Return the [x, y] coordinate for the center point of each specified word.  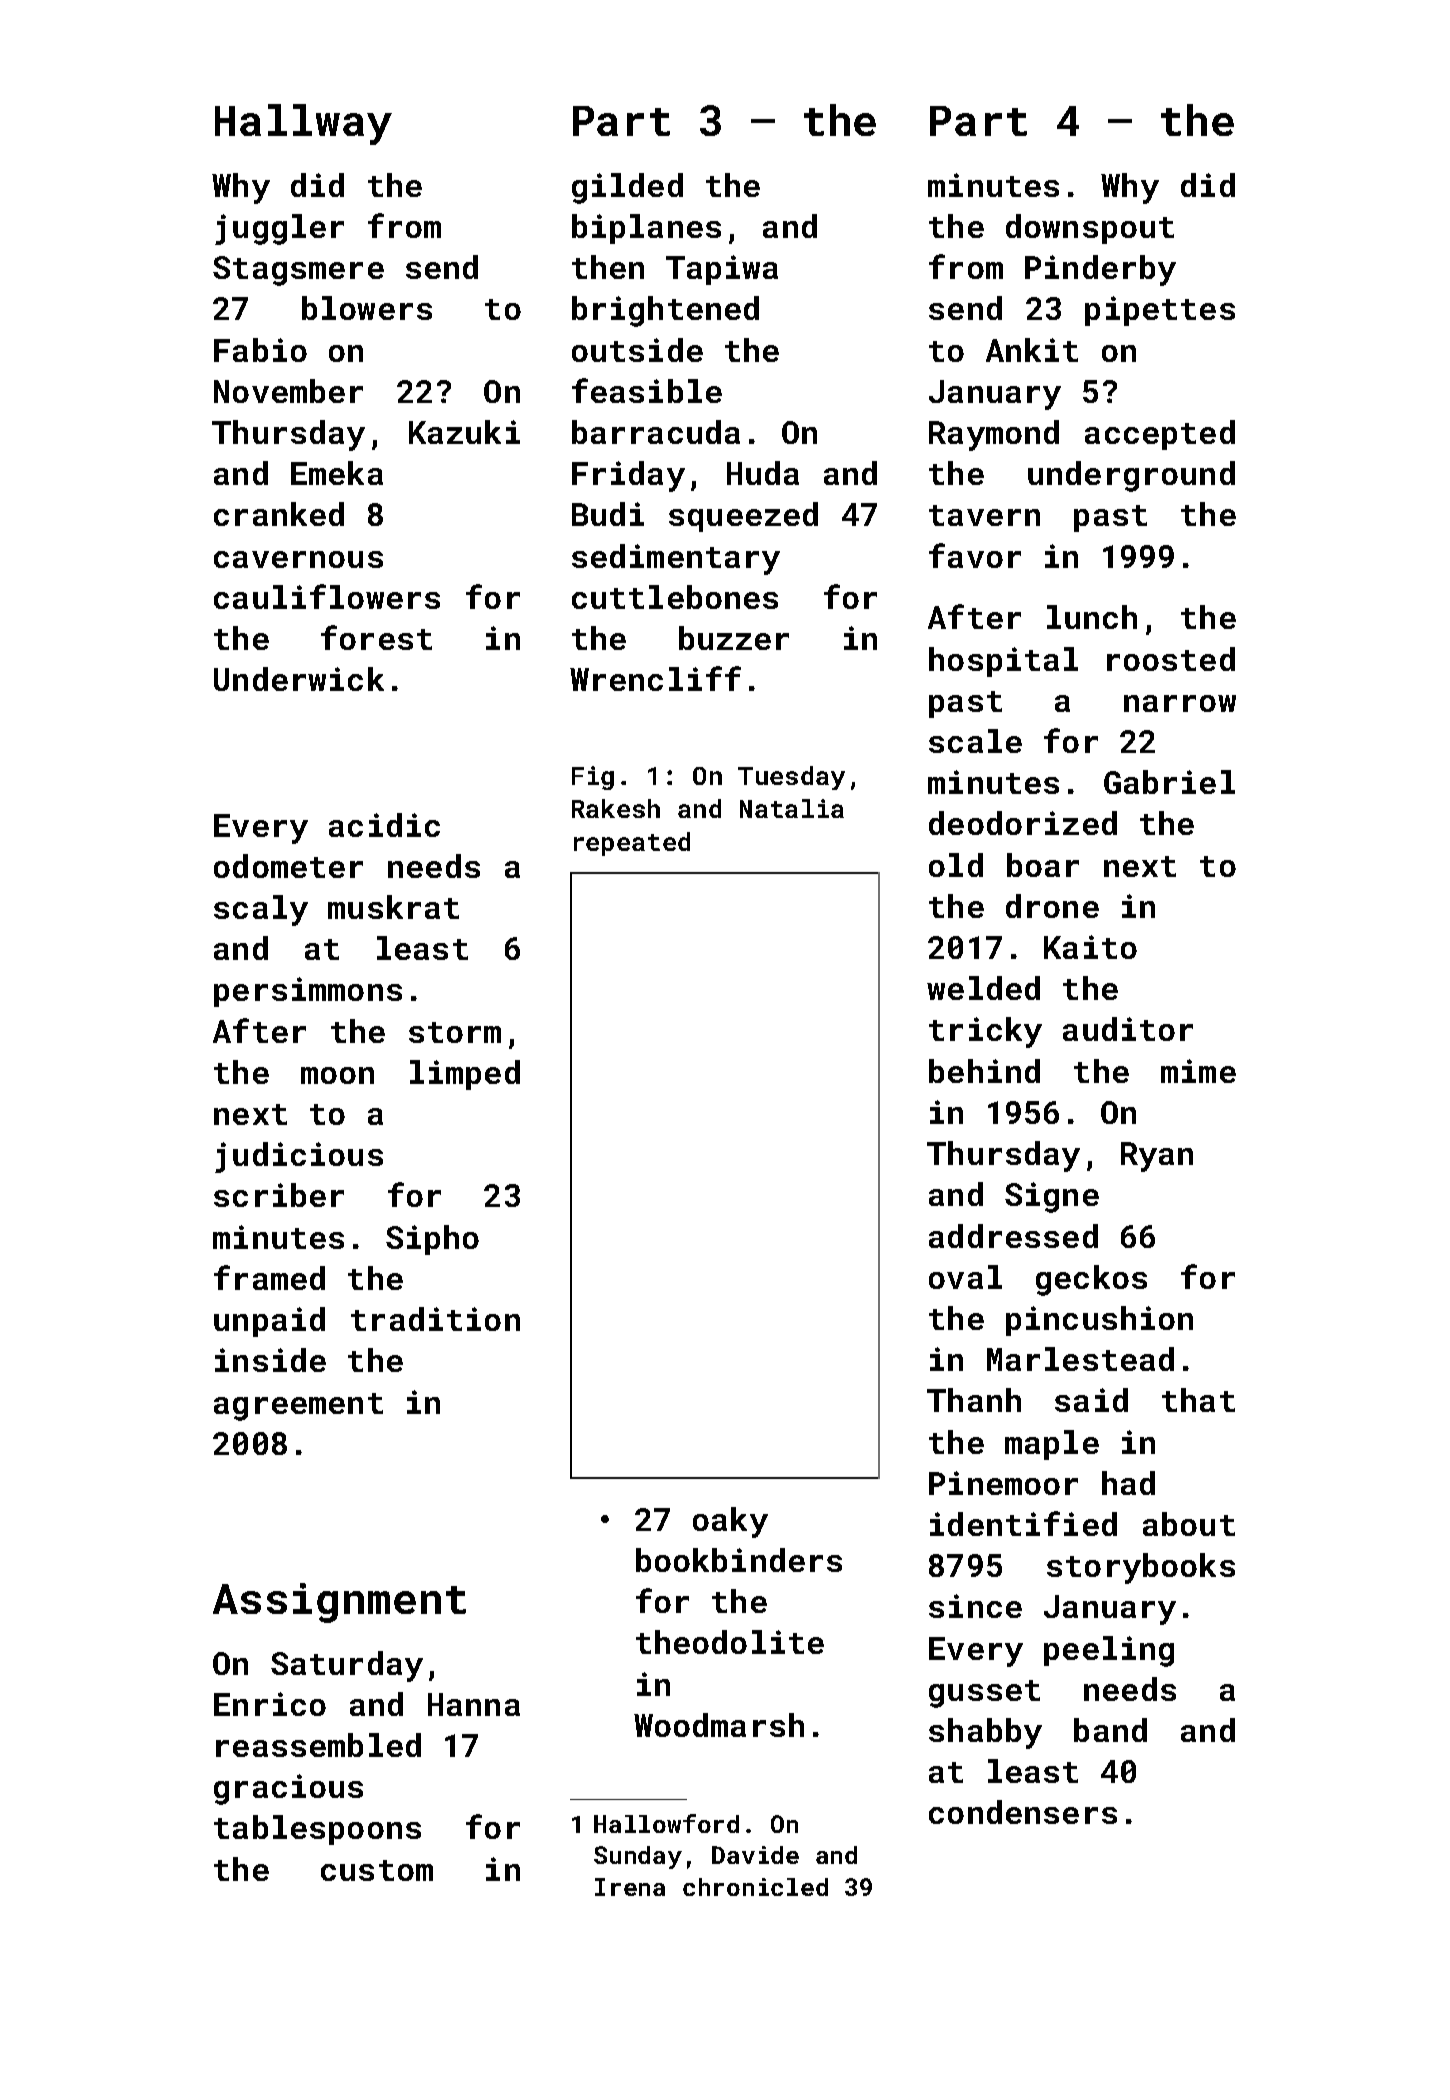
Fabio [260, 350]
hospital [1003, 662]
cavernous [298, 559]
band [1110, 1730]
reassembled [318, 1745]
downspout [1090, 229]
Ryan [1157, 1157]
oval [965, 1277]
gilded [627, 188]
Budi [608, 514]
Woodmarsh [719, 1725]
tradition [435, 1319]
